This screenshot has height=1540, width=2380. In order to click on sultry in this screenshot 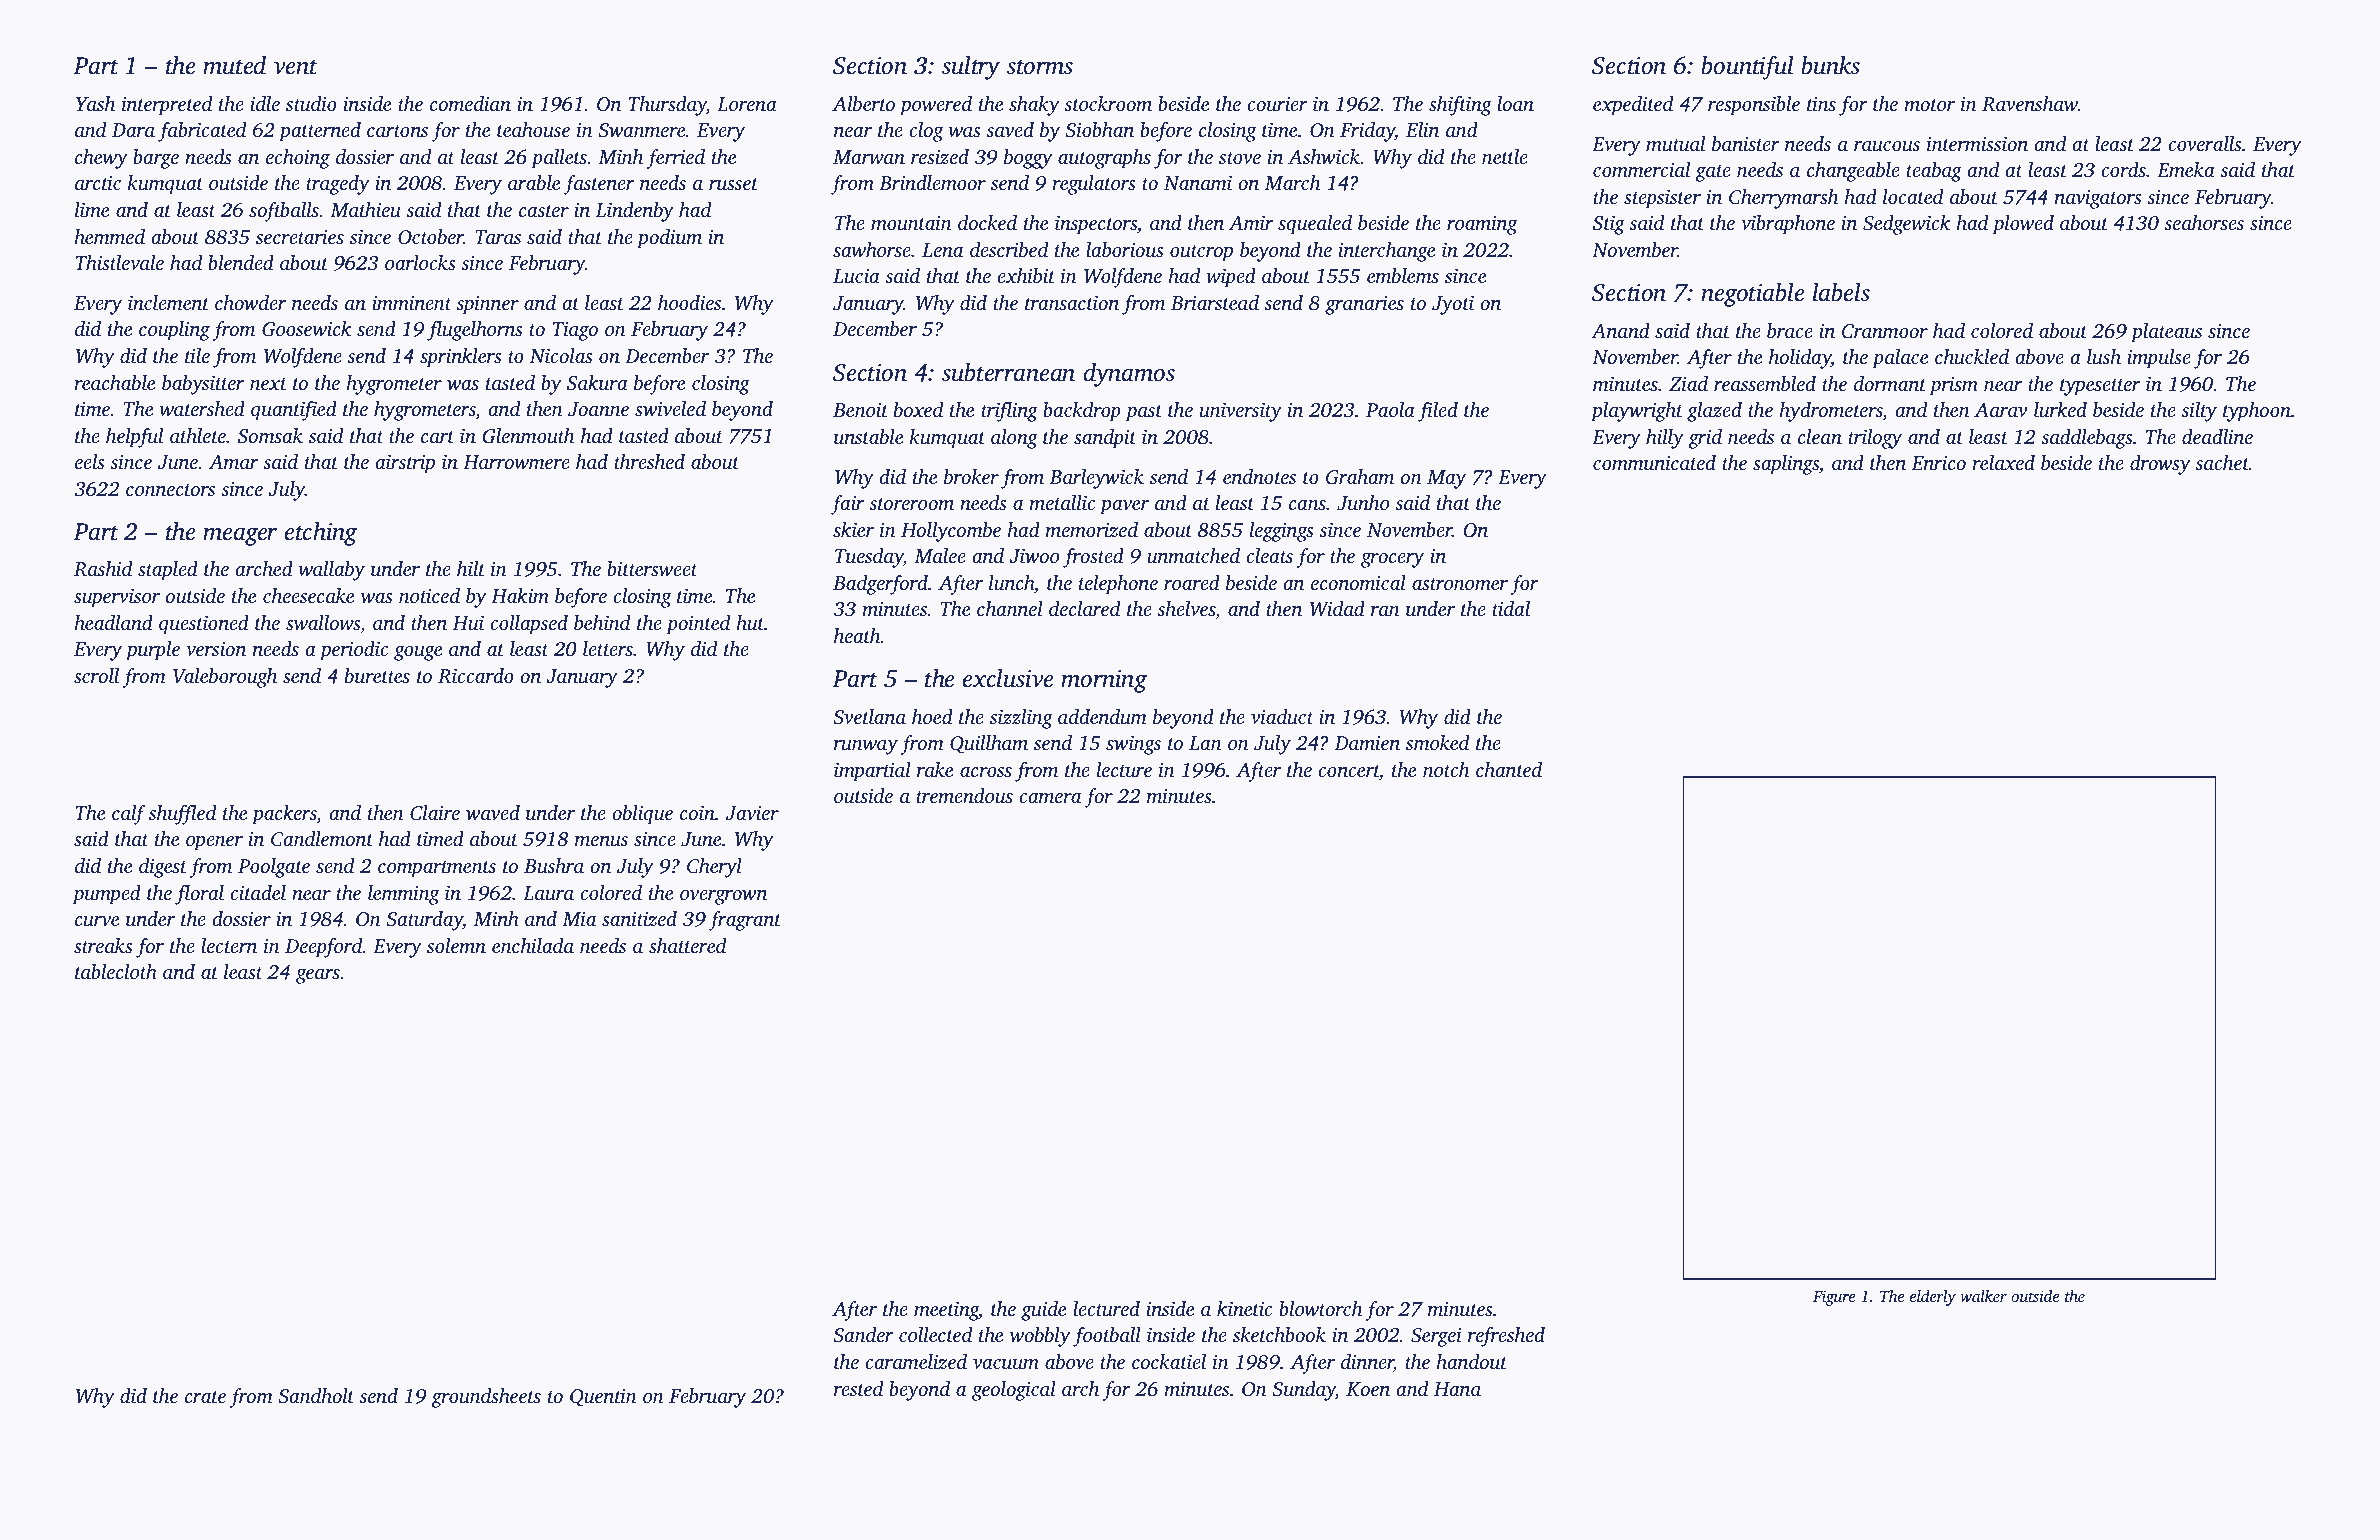, I will do `click(971, 68)`.
